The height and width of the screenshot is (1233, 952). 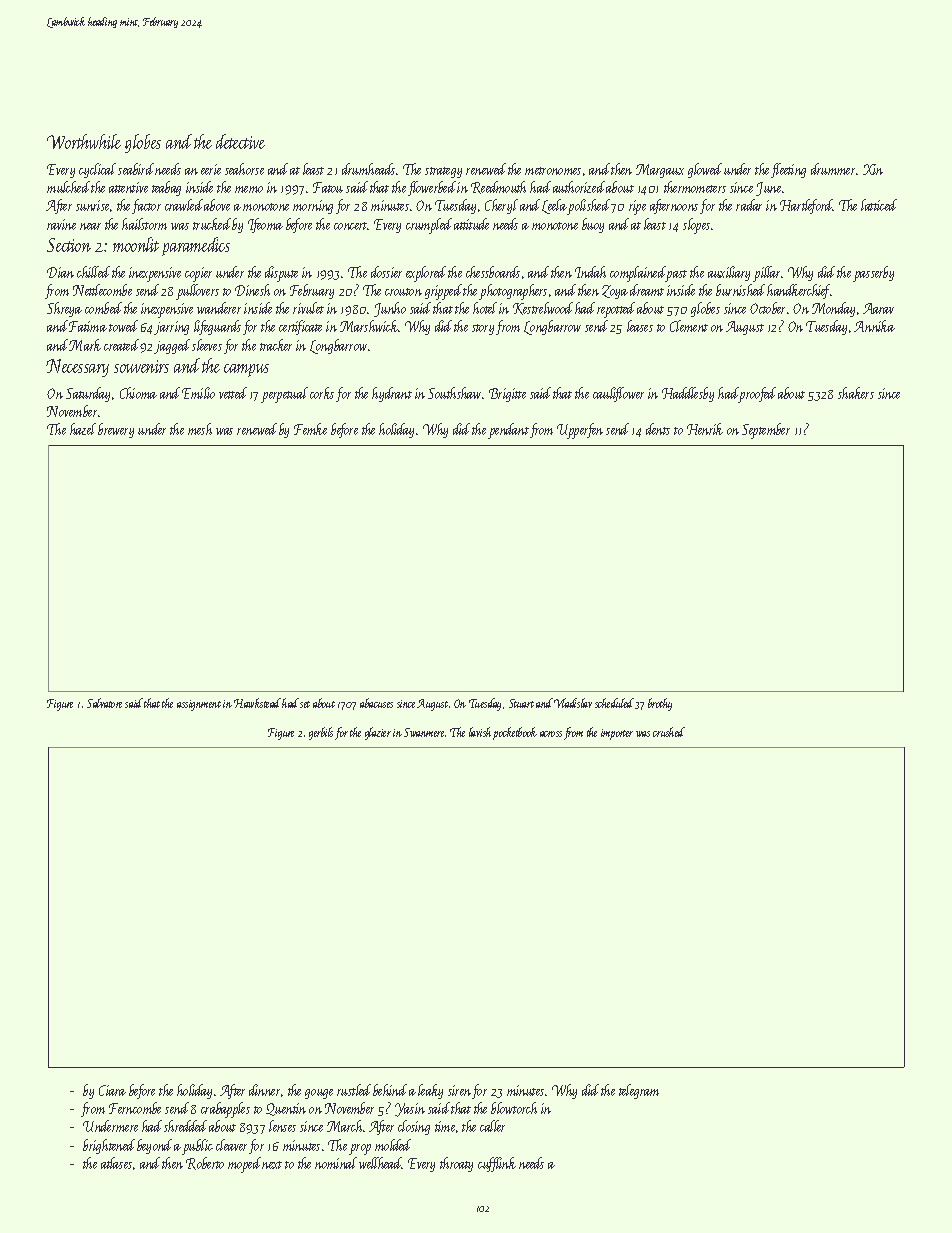 I want to click on gerbils, so click(x=321, y=733).
